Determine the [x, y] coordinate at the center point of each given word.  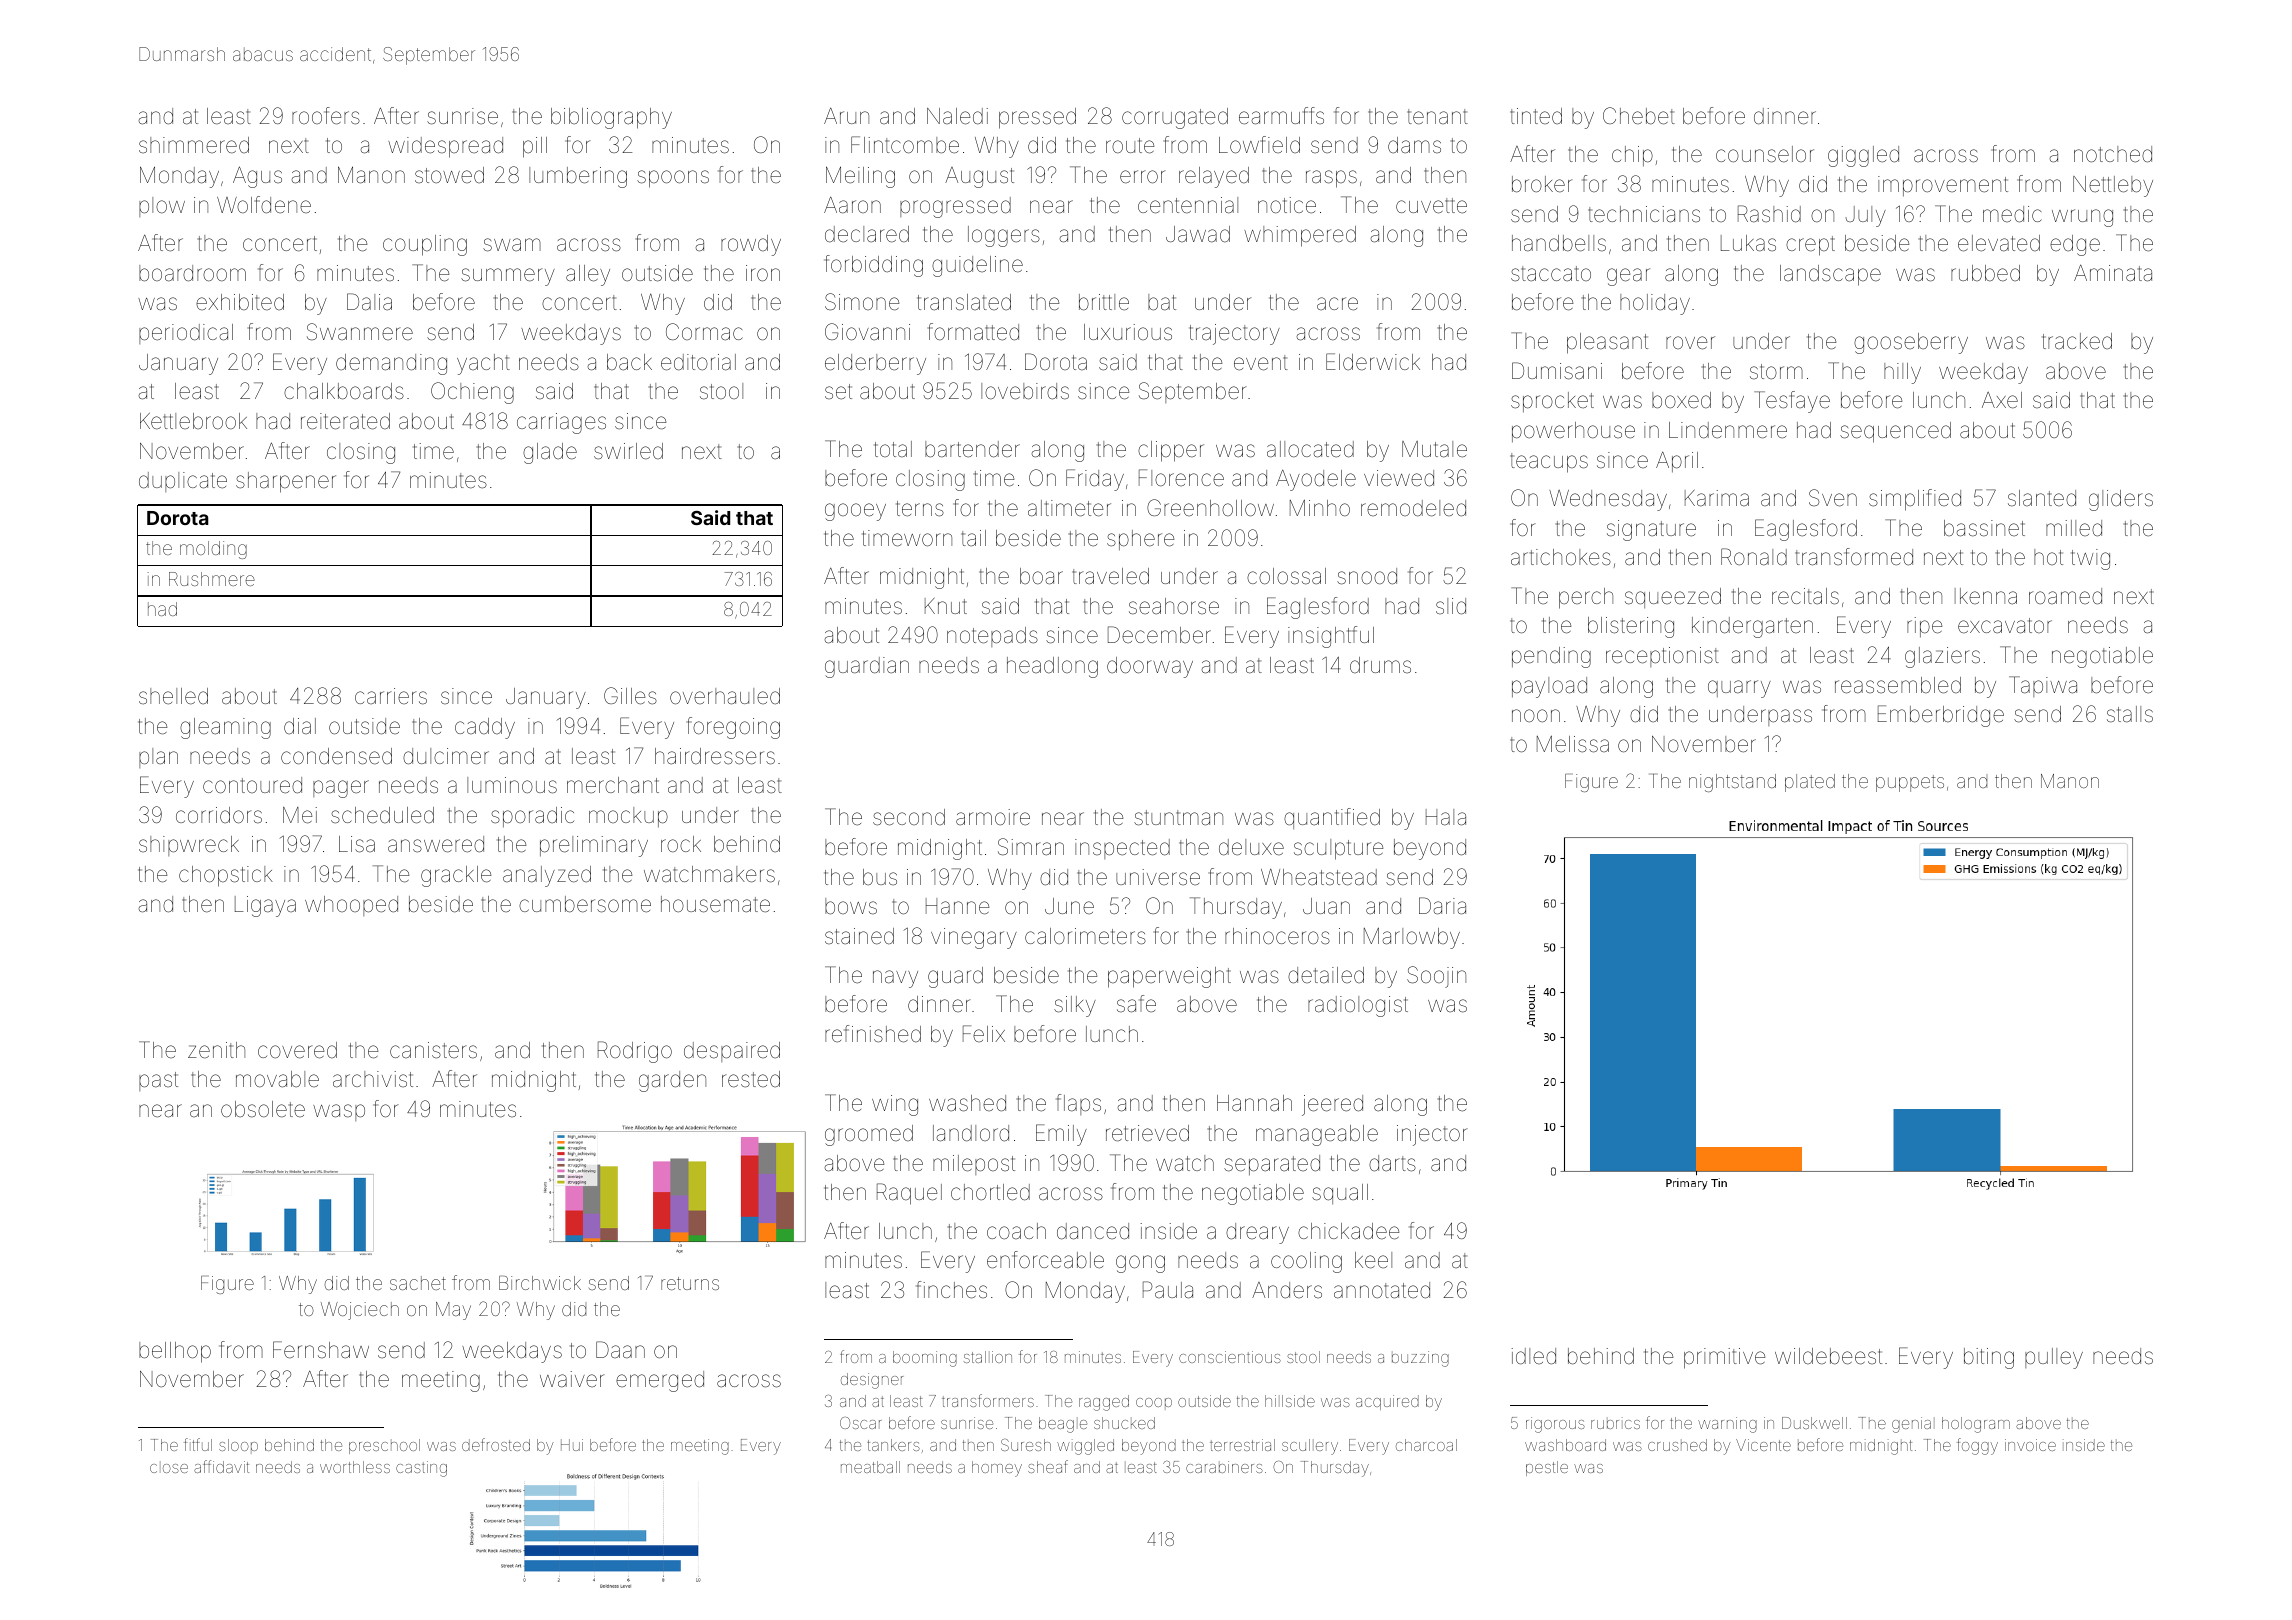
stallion [988, 1357]
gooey [855, 512]
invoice [2030, 1445]
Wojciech [360, 1311]
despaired [732, 1052]
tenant [1437, 116]
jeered [1332, 1105]
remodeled [1413, 508]
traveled [1110, 576]
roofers [326, 116]
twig [2090, 559]
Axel [2002, 400]
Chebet [1639, 116]
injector [1432, 1135]
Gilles [630, 696]
